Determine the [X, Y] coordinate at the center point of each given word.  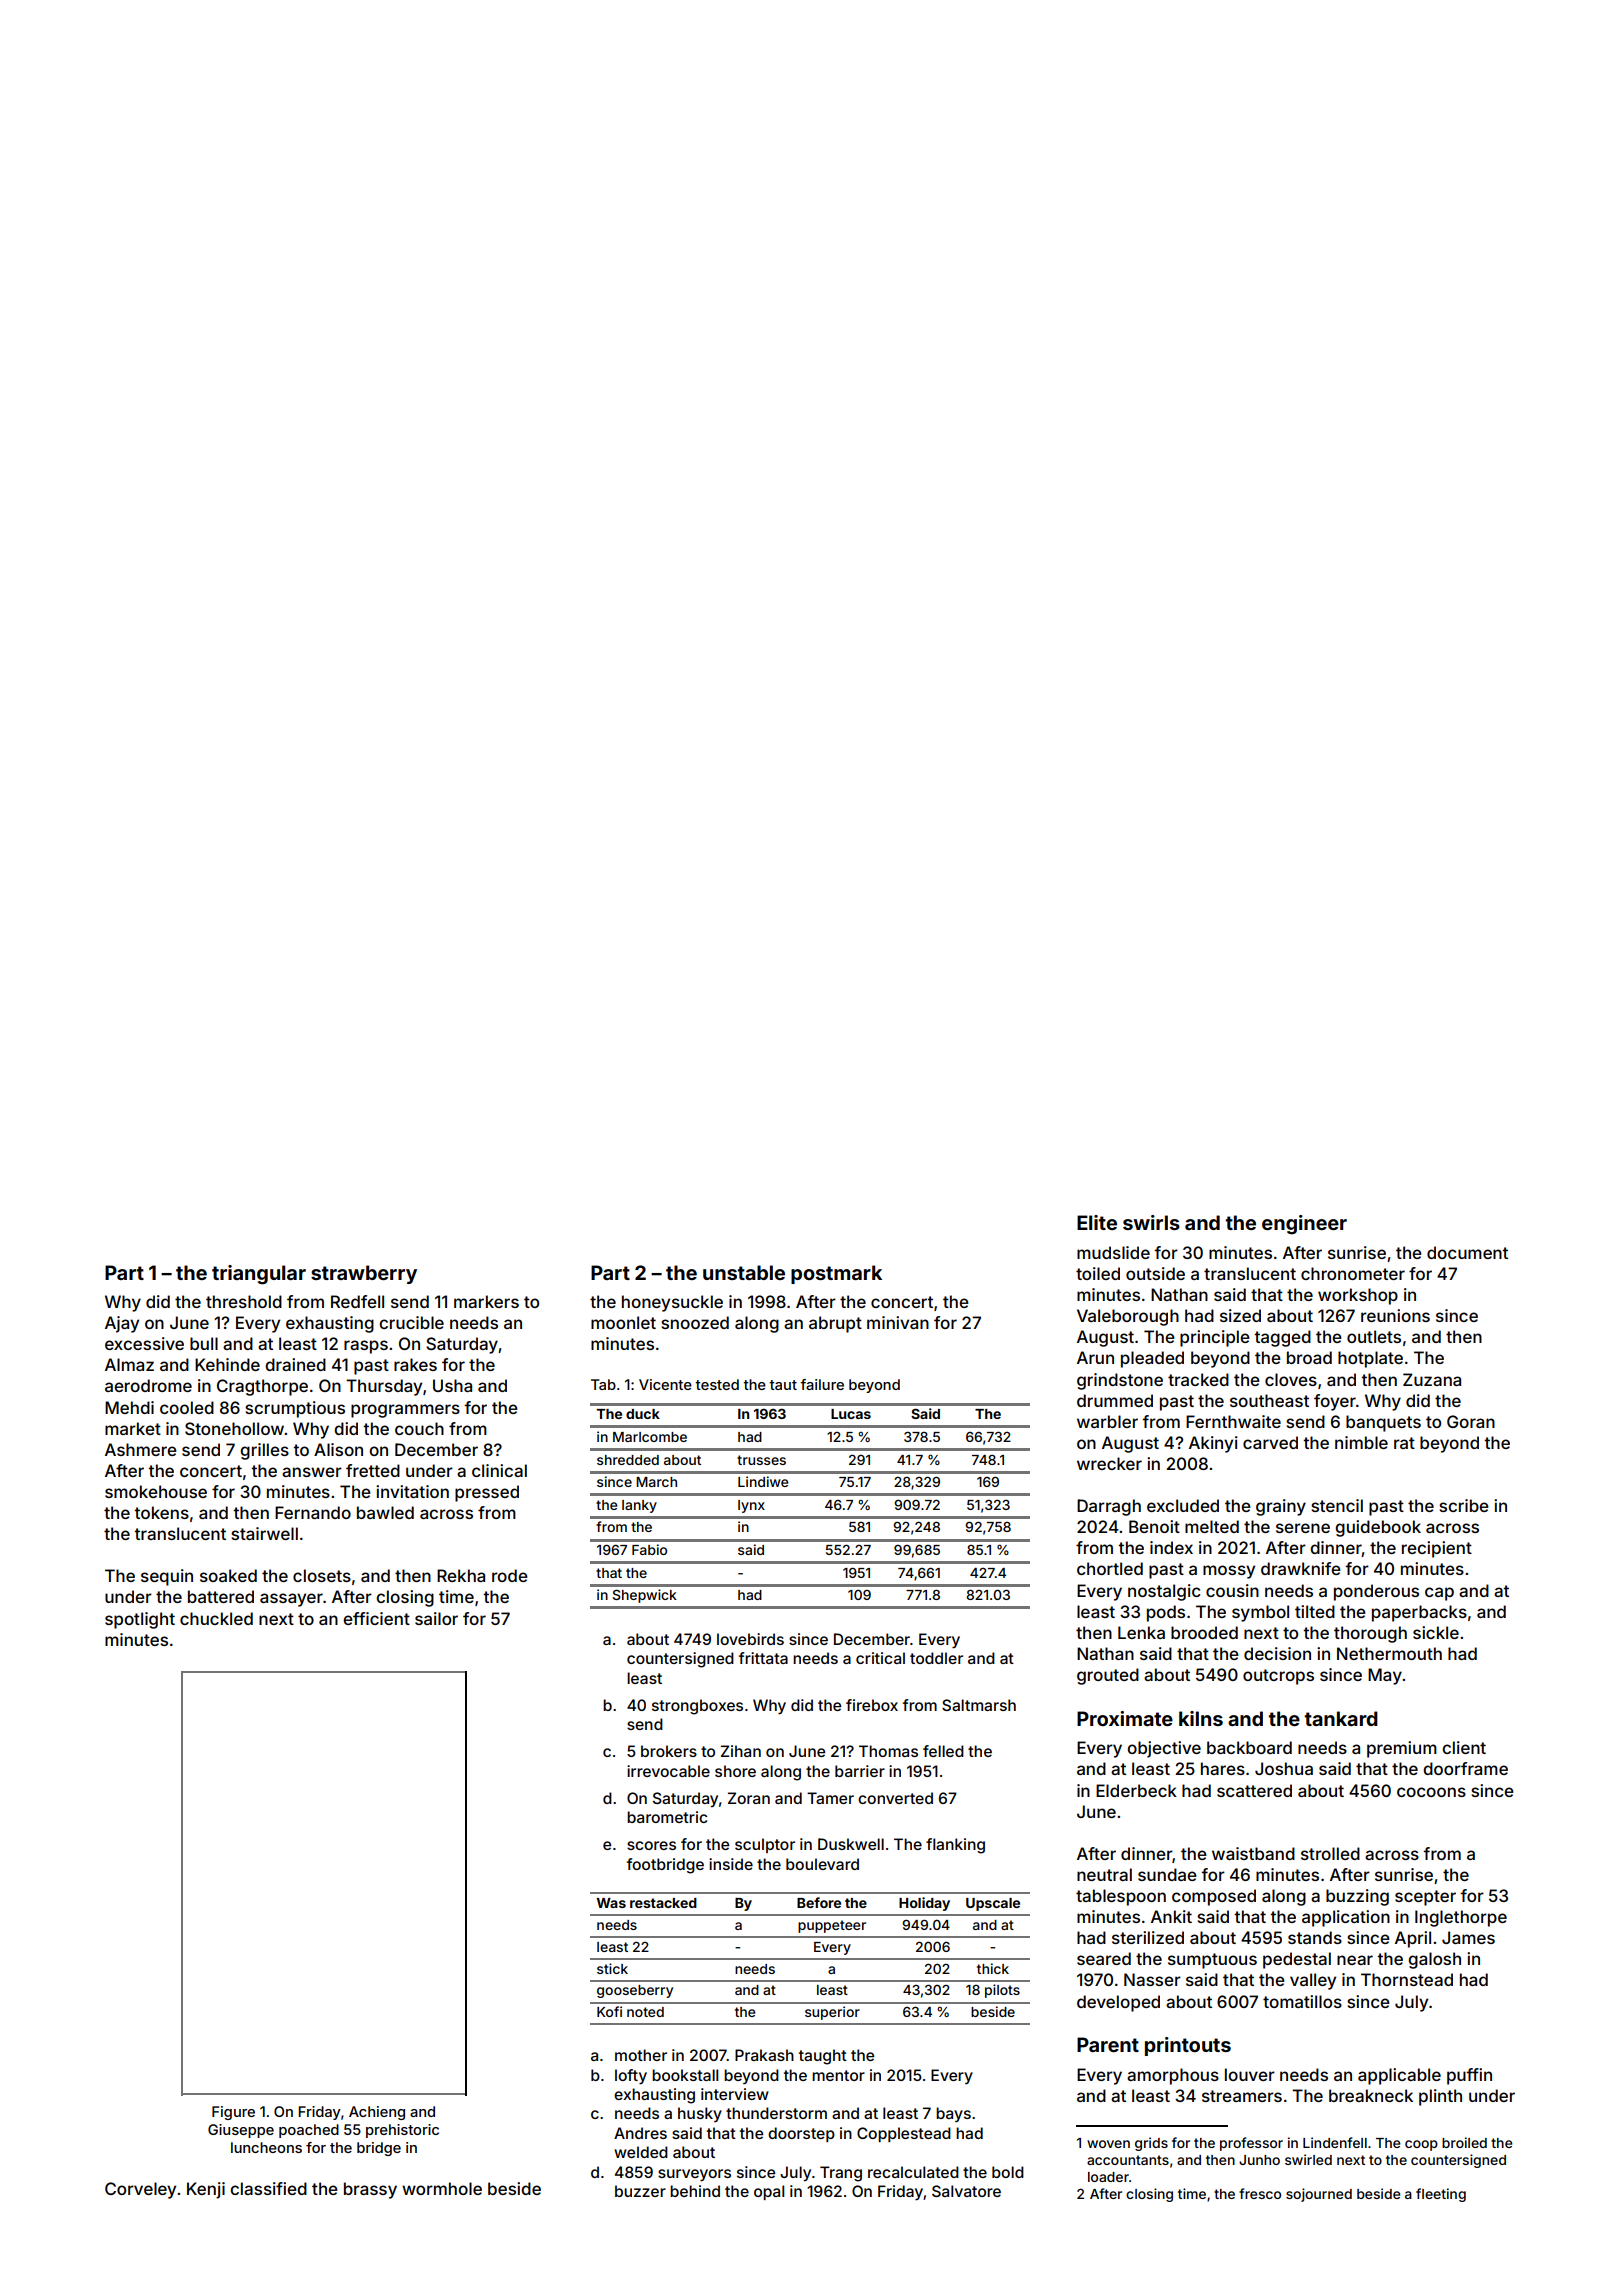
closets [322, 1575]
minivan [898, 1322]
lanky [639, 1506]
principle [1215, 1338]
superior [832, 2013]
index [1171, 1547]
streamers [1242, 2096]
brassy [370, 2190]
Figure [233, 2113]
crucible [411, 1322]
